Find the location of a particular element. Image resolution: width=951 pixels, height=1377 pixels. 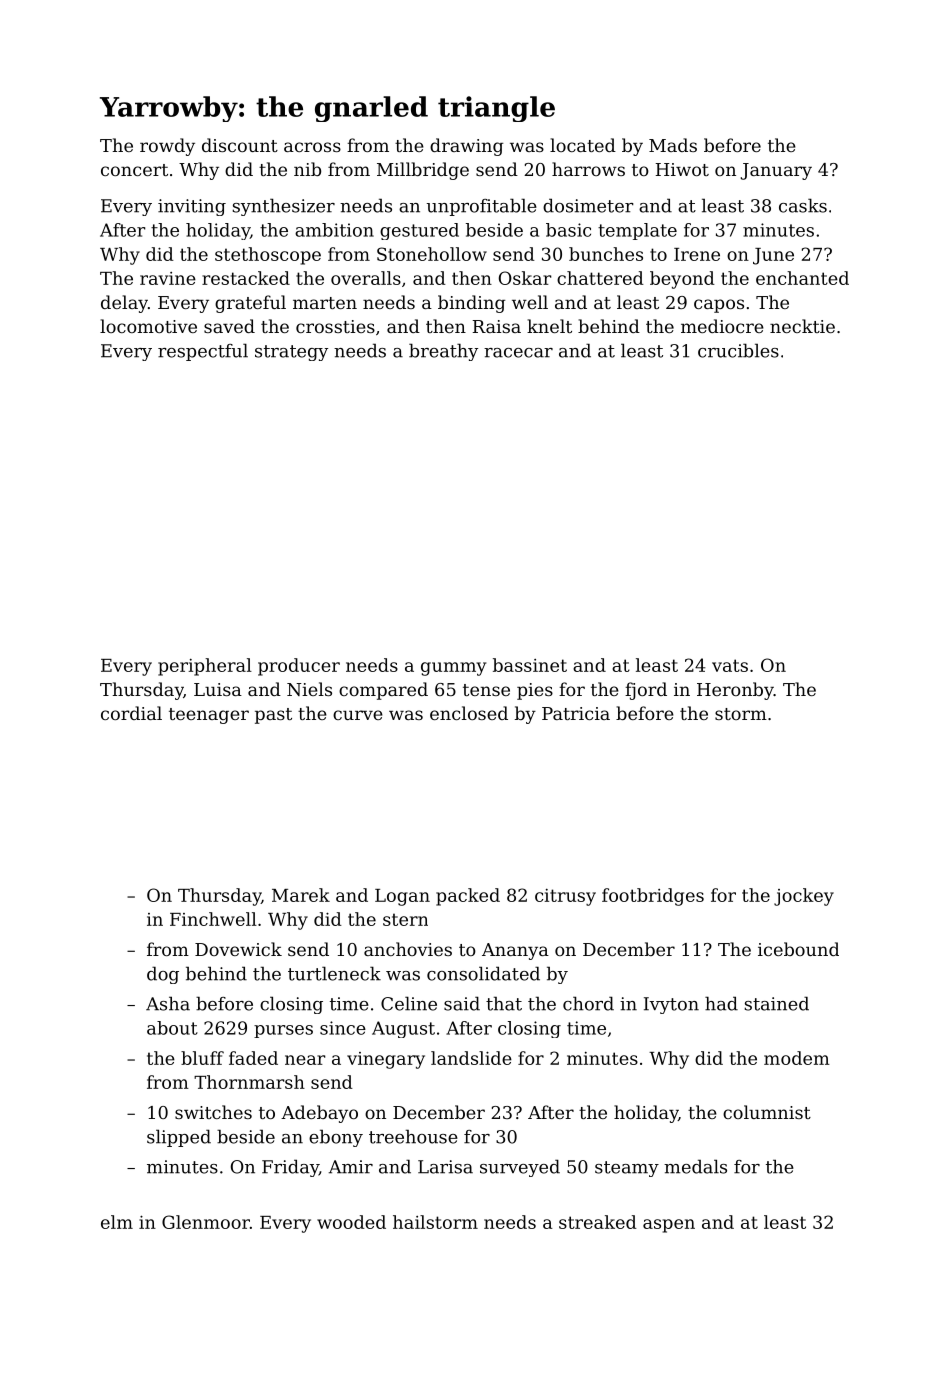

cordial is located at coordinates (131, 713).
